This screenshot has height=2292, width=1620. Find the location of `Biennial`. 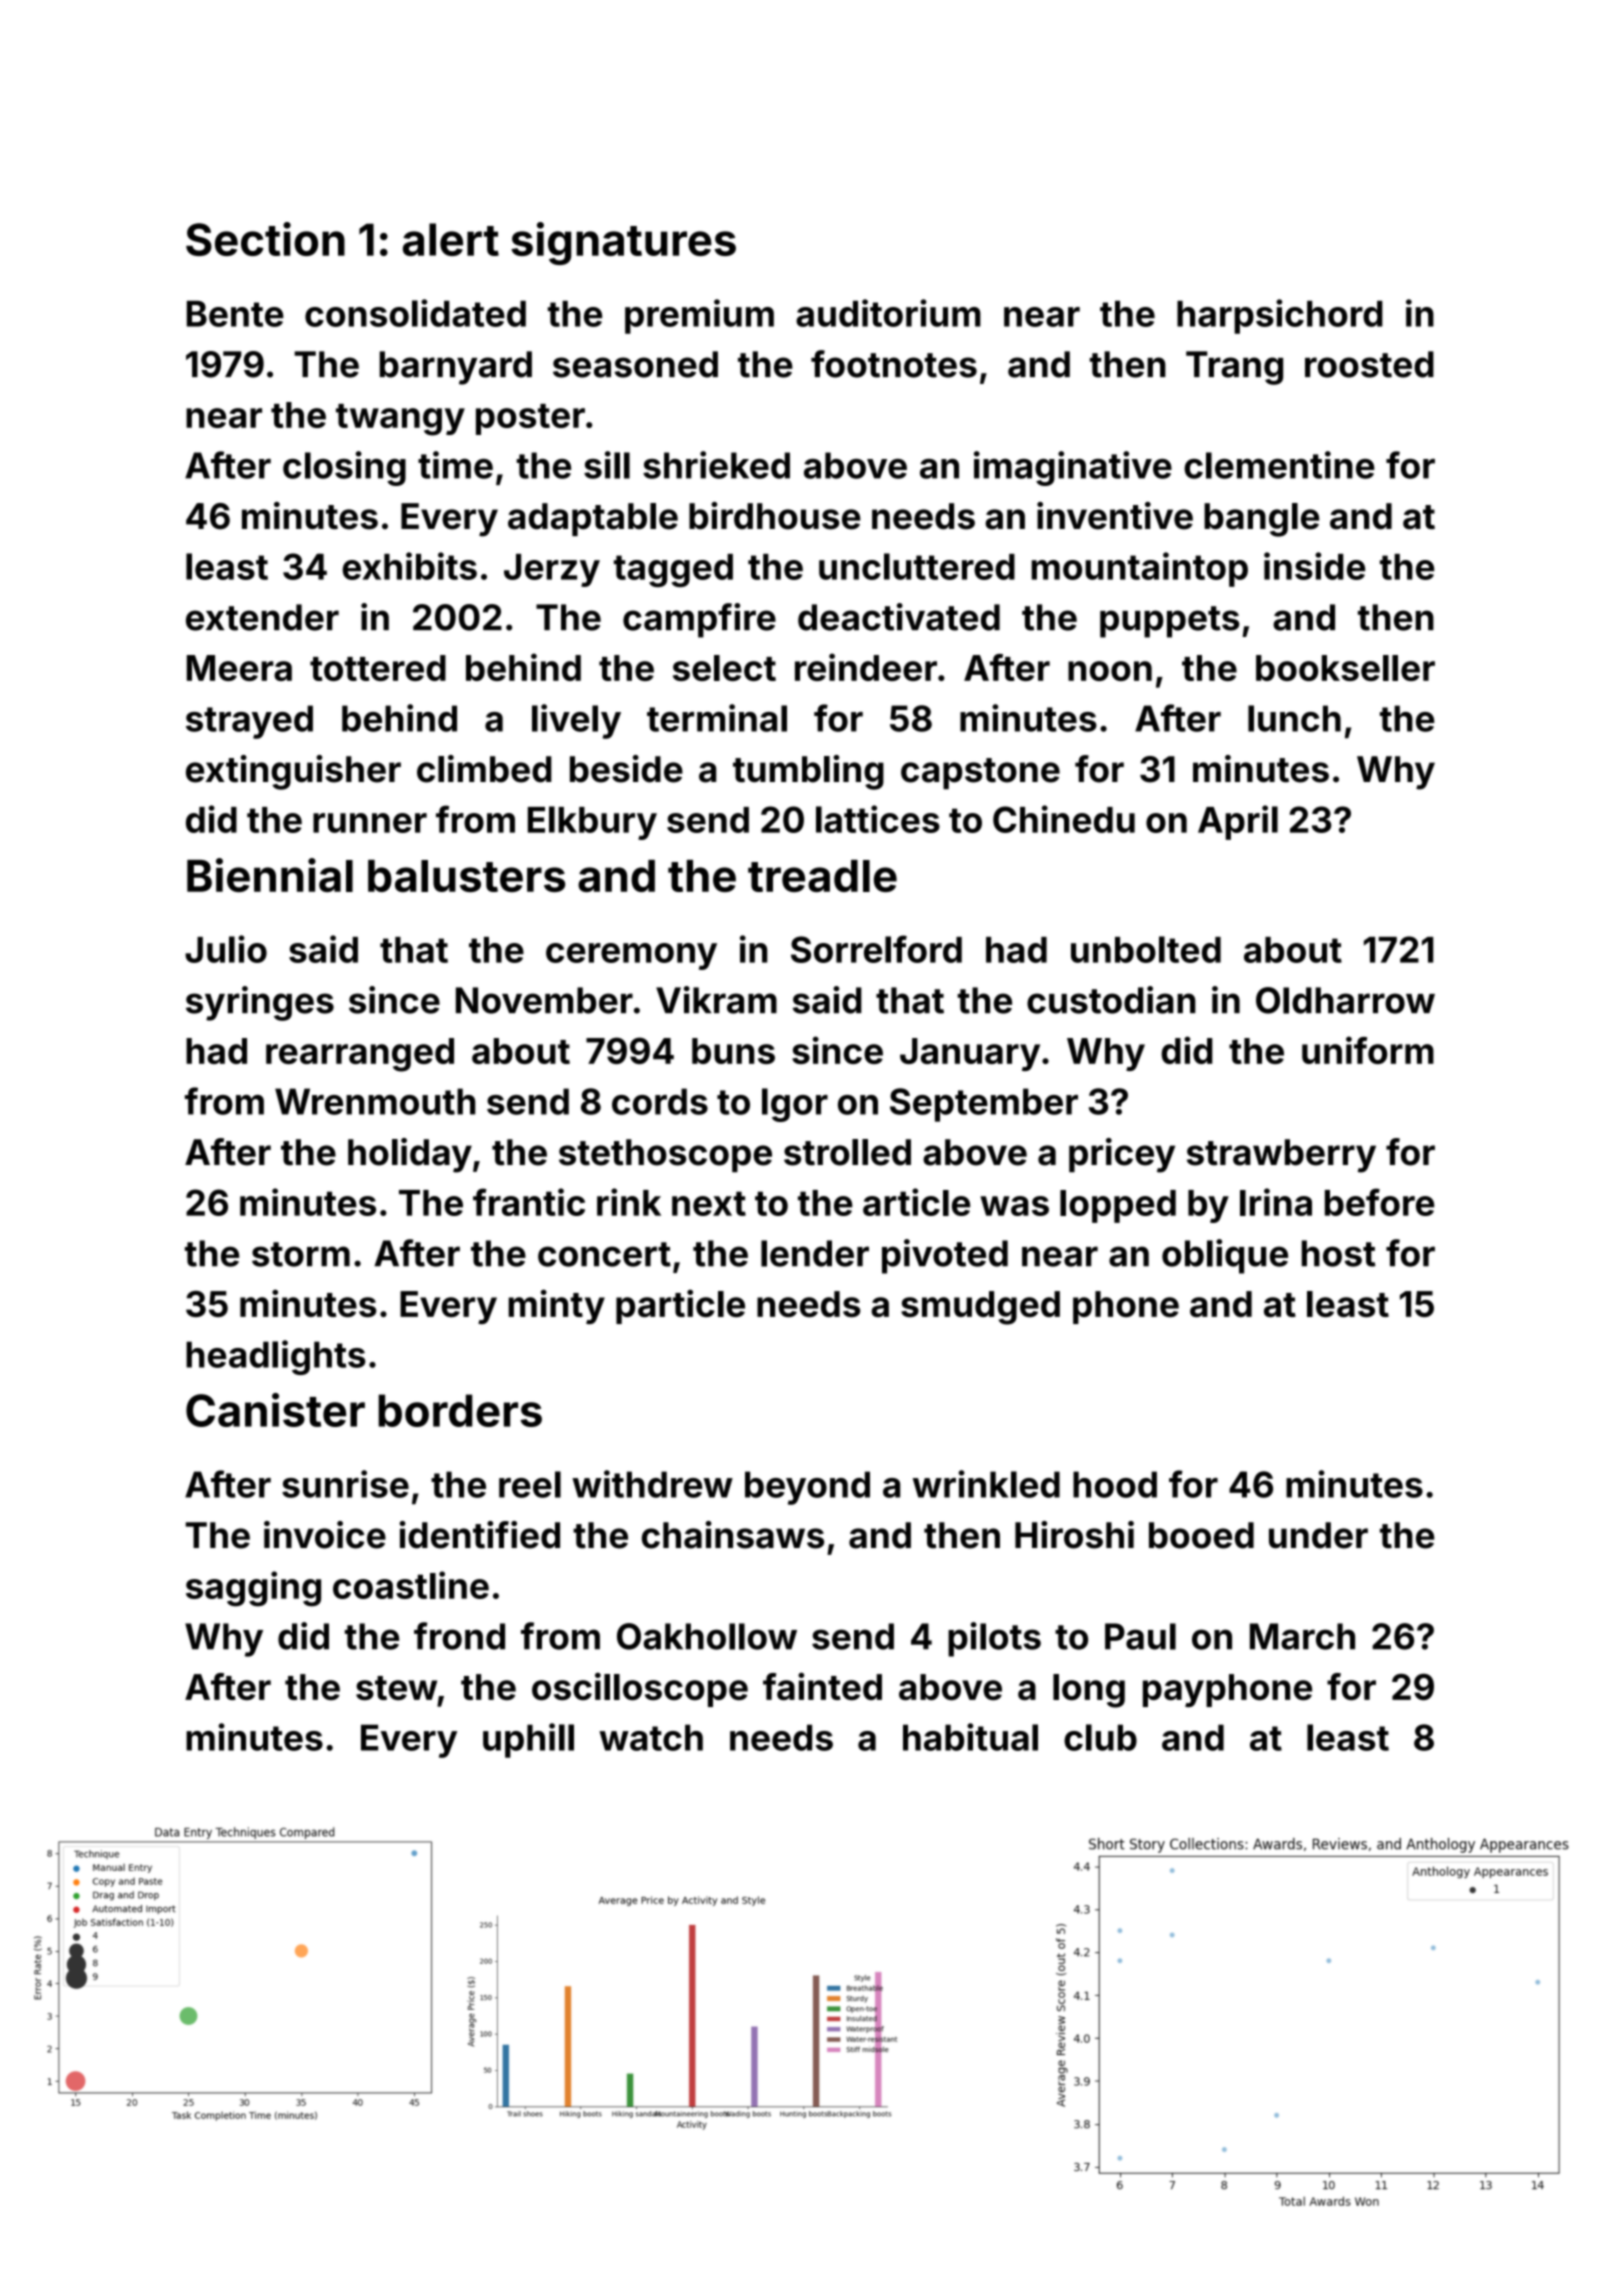

Biennial is located at coordinates (270, 875).
